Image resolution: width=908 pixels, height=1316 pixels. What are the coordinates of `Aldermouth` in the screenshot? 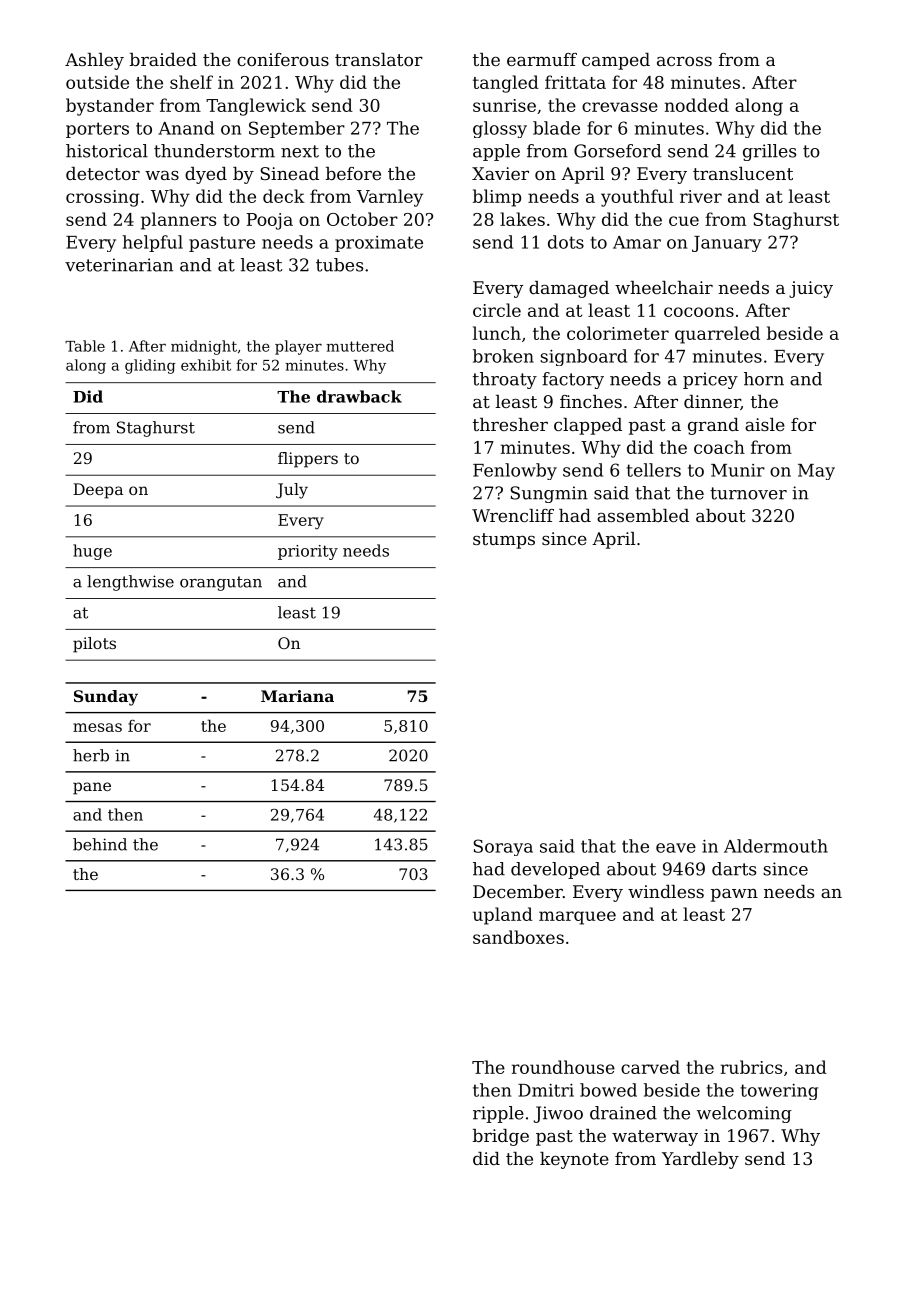 It's located at (776, 846).
